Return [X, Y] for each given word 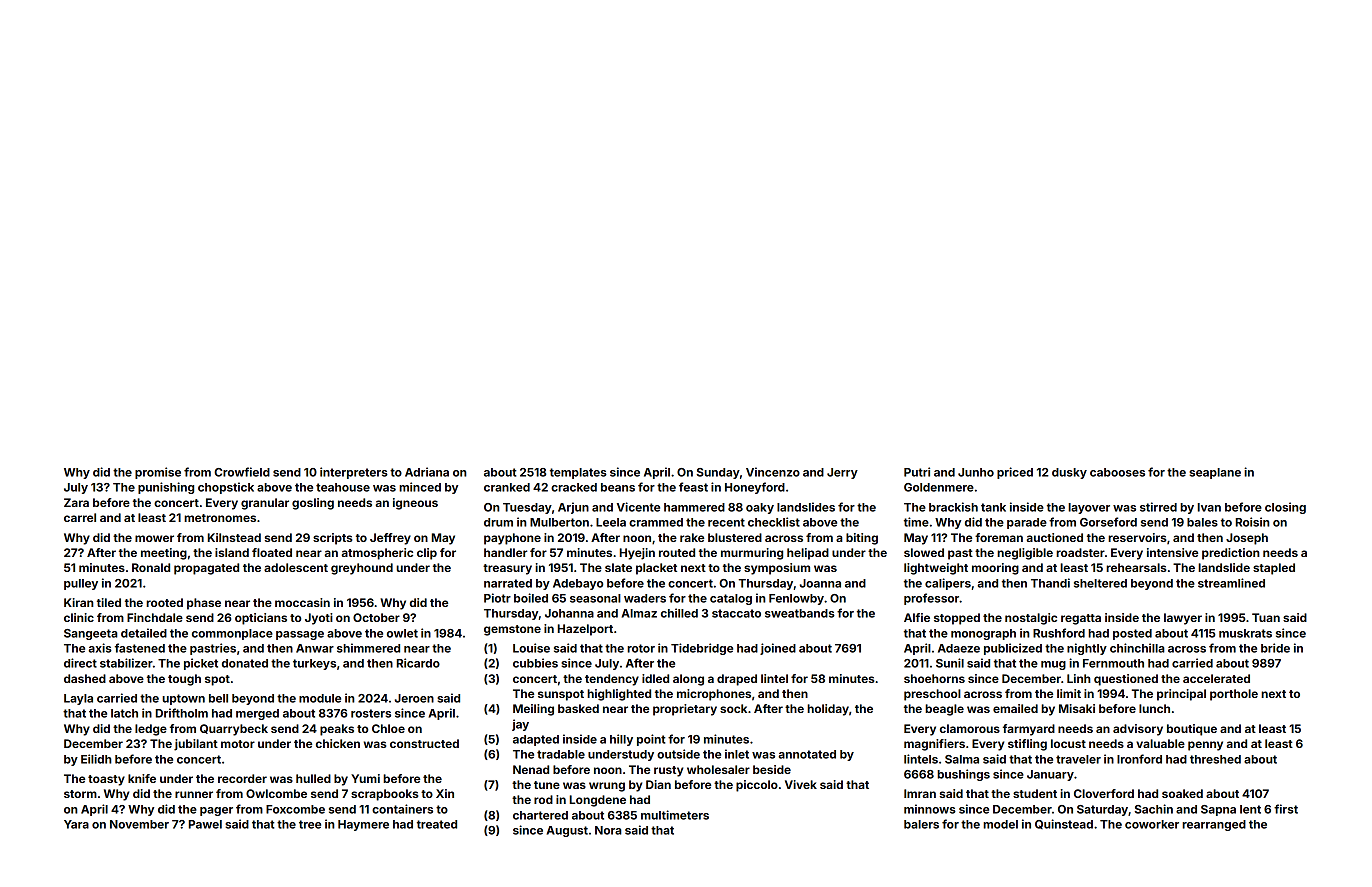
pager [216, 811]
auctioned [1054, 537]
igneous [415, 504]
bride [1275, 648]
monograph [983, 634]
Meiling [533, 710]
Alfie [917, 617]
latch [124, 713]
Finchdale [155, 617]
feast [693, 487]
